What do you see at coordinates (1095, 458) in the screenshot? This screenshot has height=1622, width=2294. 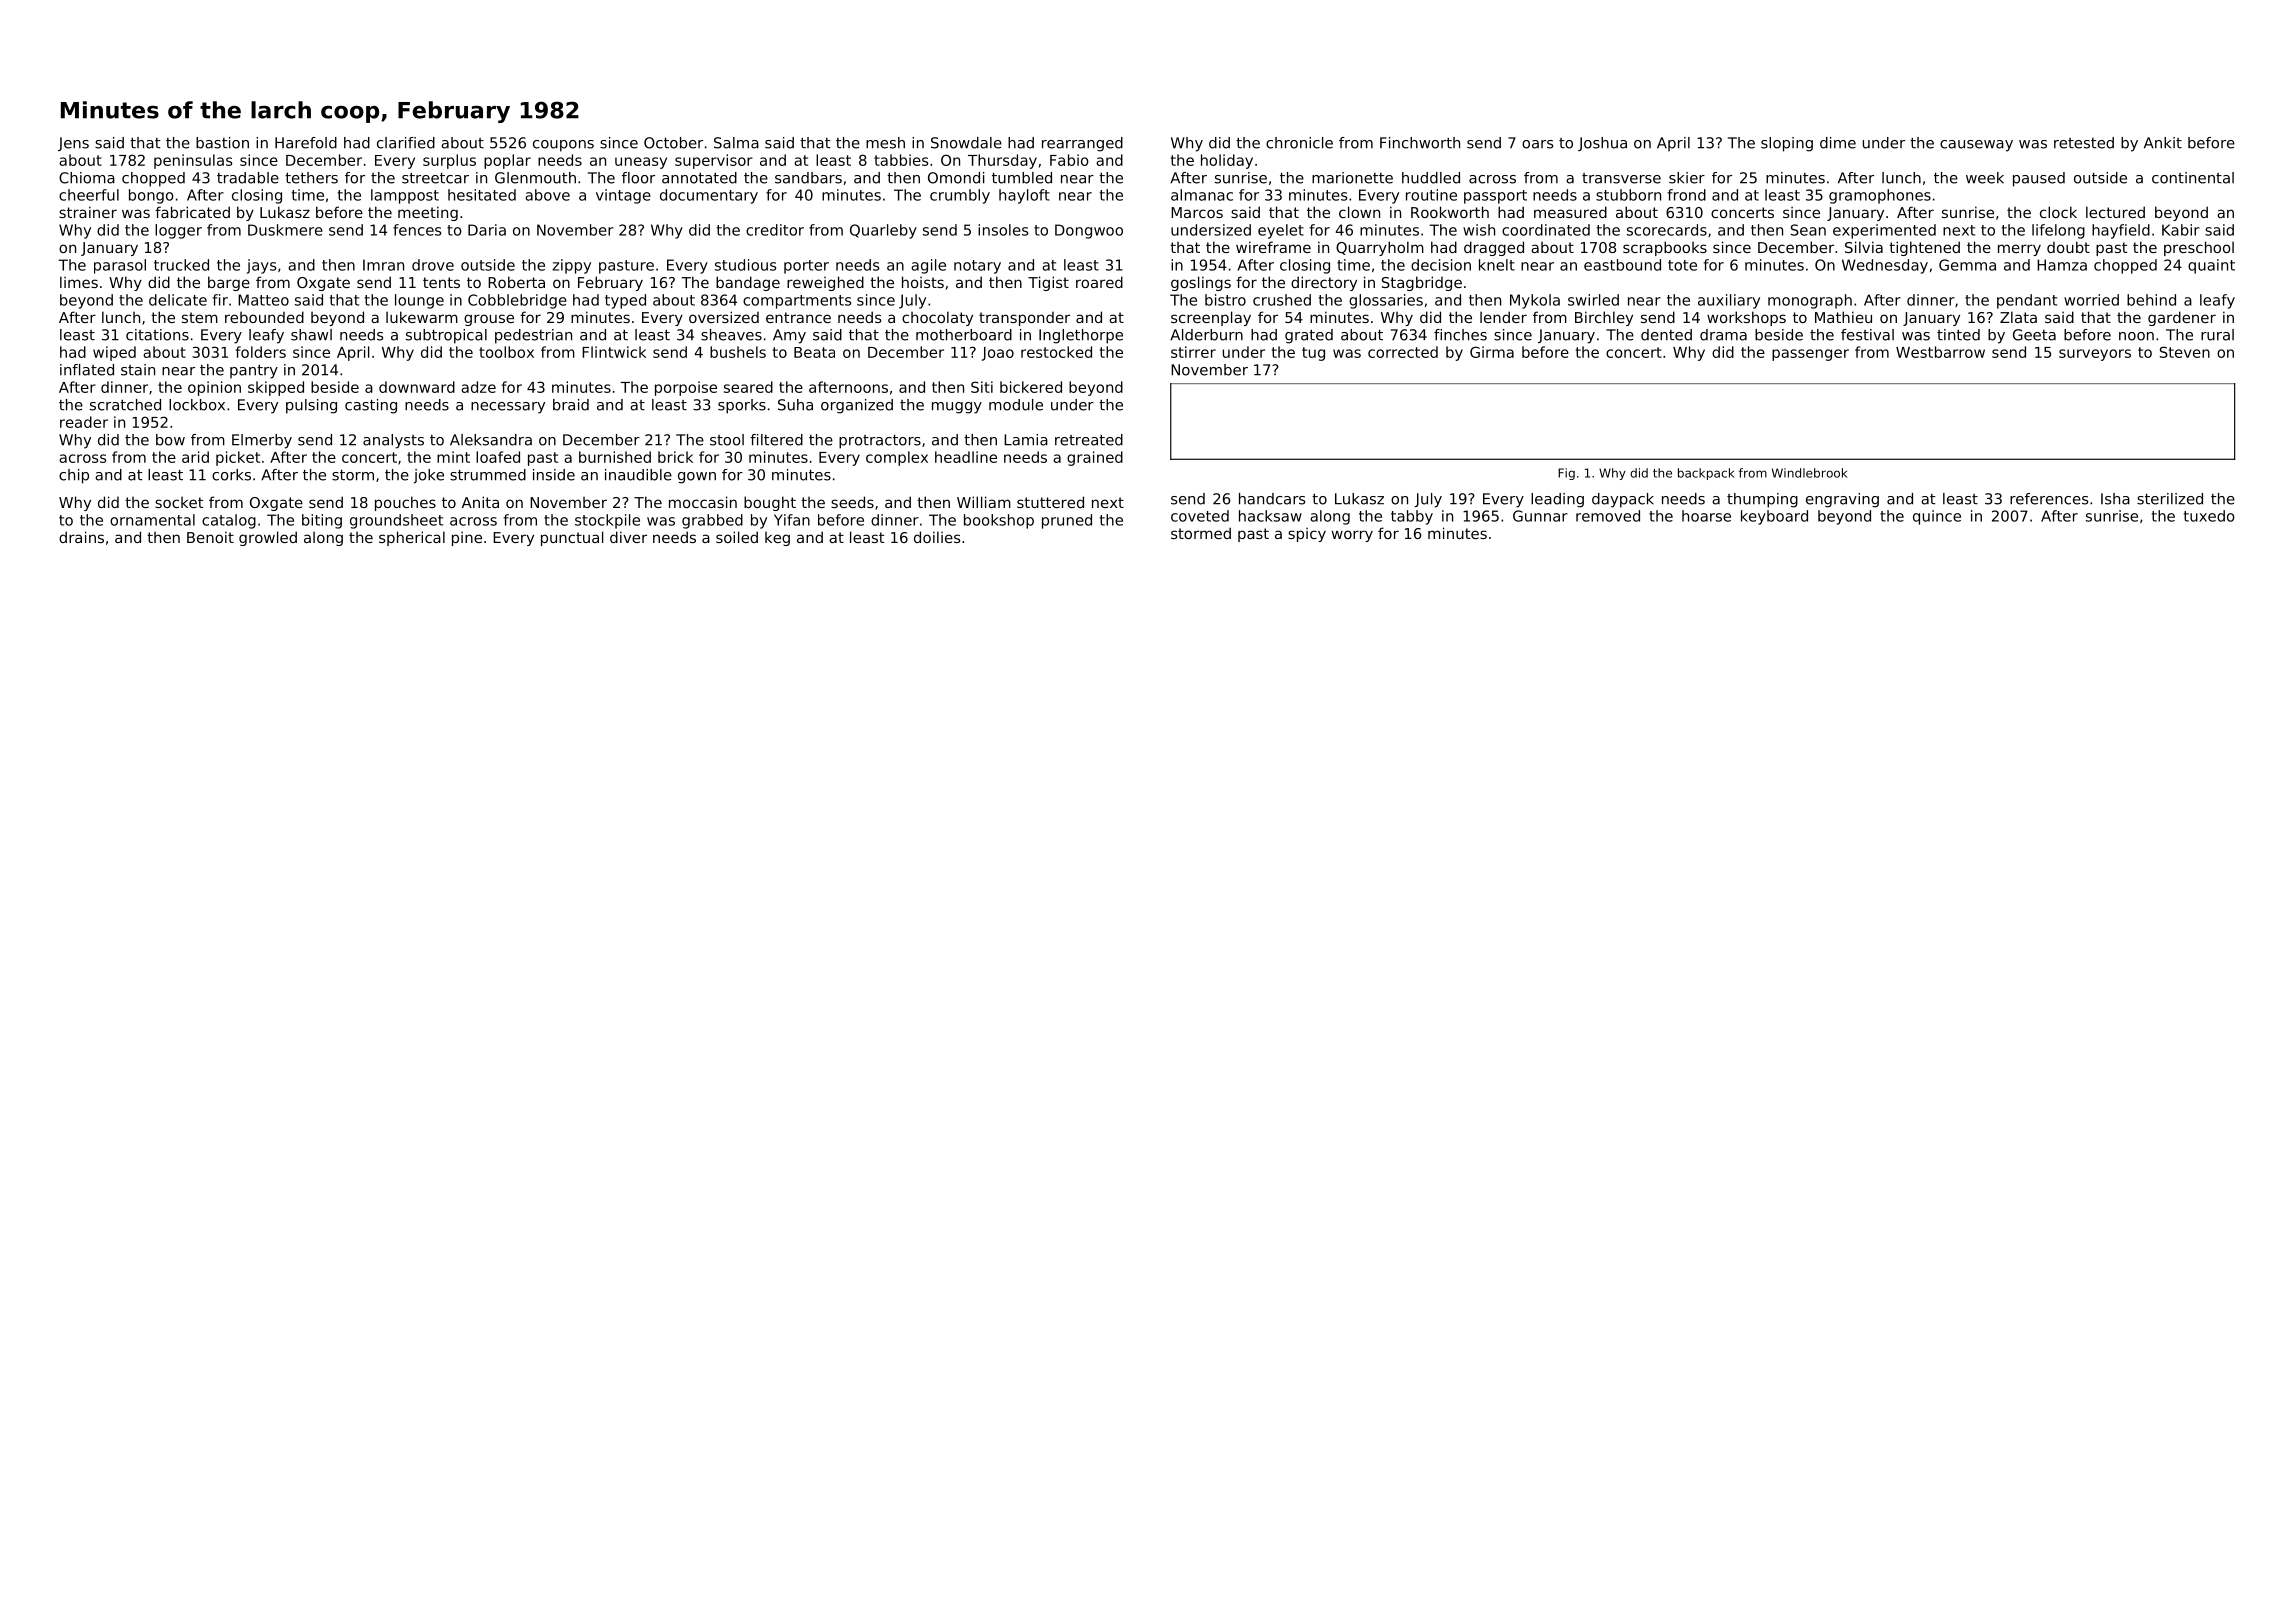 I see `grained` at bounding box center [1095, 458].
